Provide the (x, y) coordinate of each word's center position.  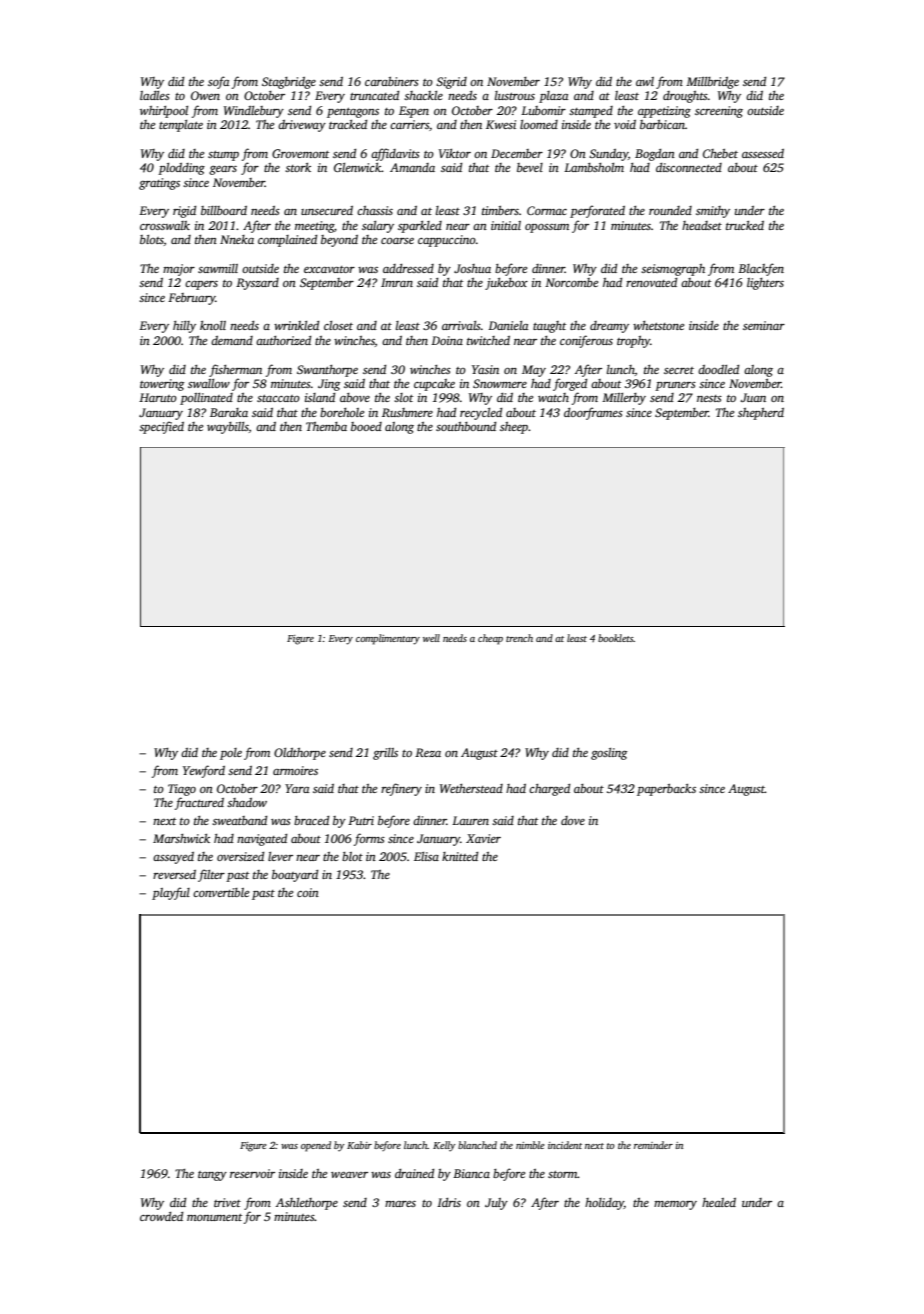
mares (400, 1204)
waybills (228, 428)
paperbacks (666, 790)
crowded (161, 1216)
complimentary (388, 639)
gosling (609, 754)
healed (719, 1202)
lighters (765, 284)
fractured (199, 803)
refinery (401, 789)
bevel (530, 167)
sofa (219, 82)
